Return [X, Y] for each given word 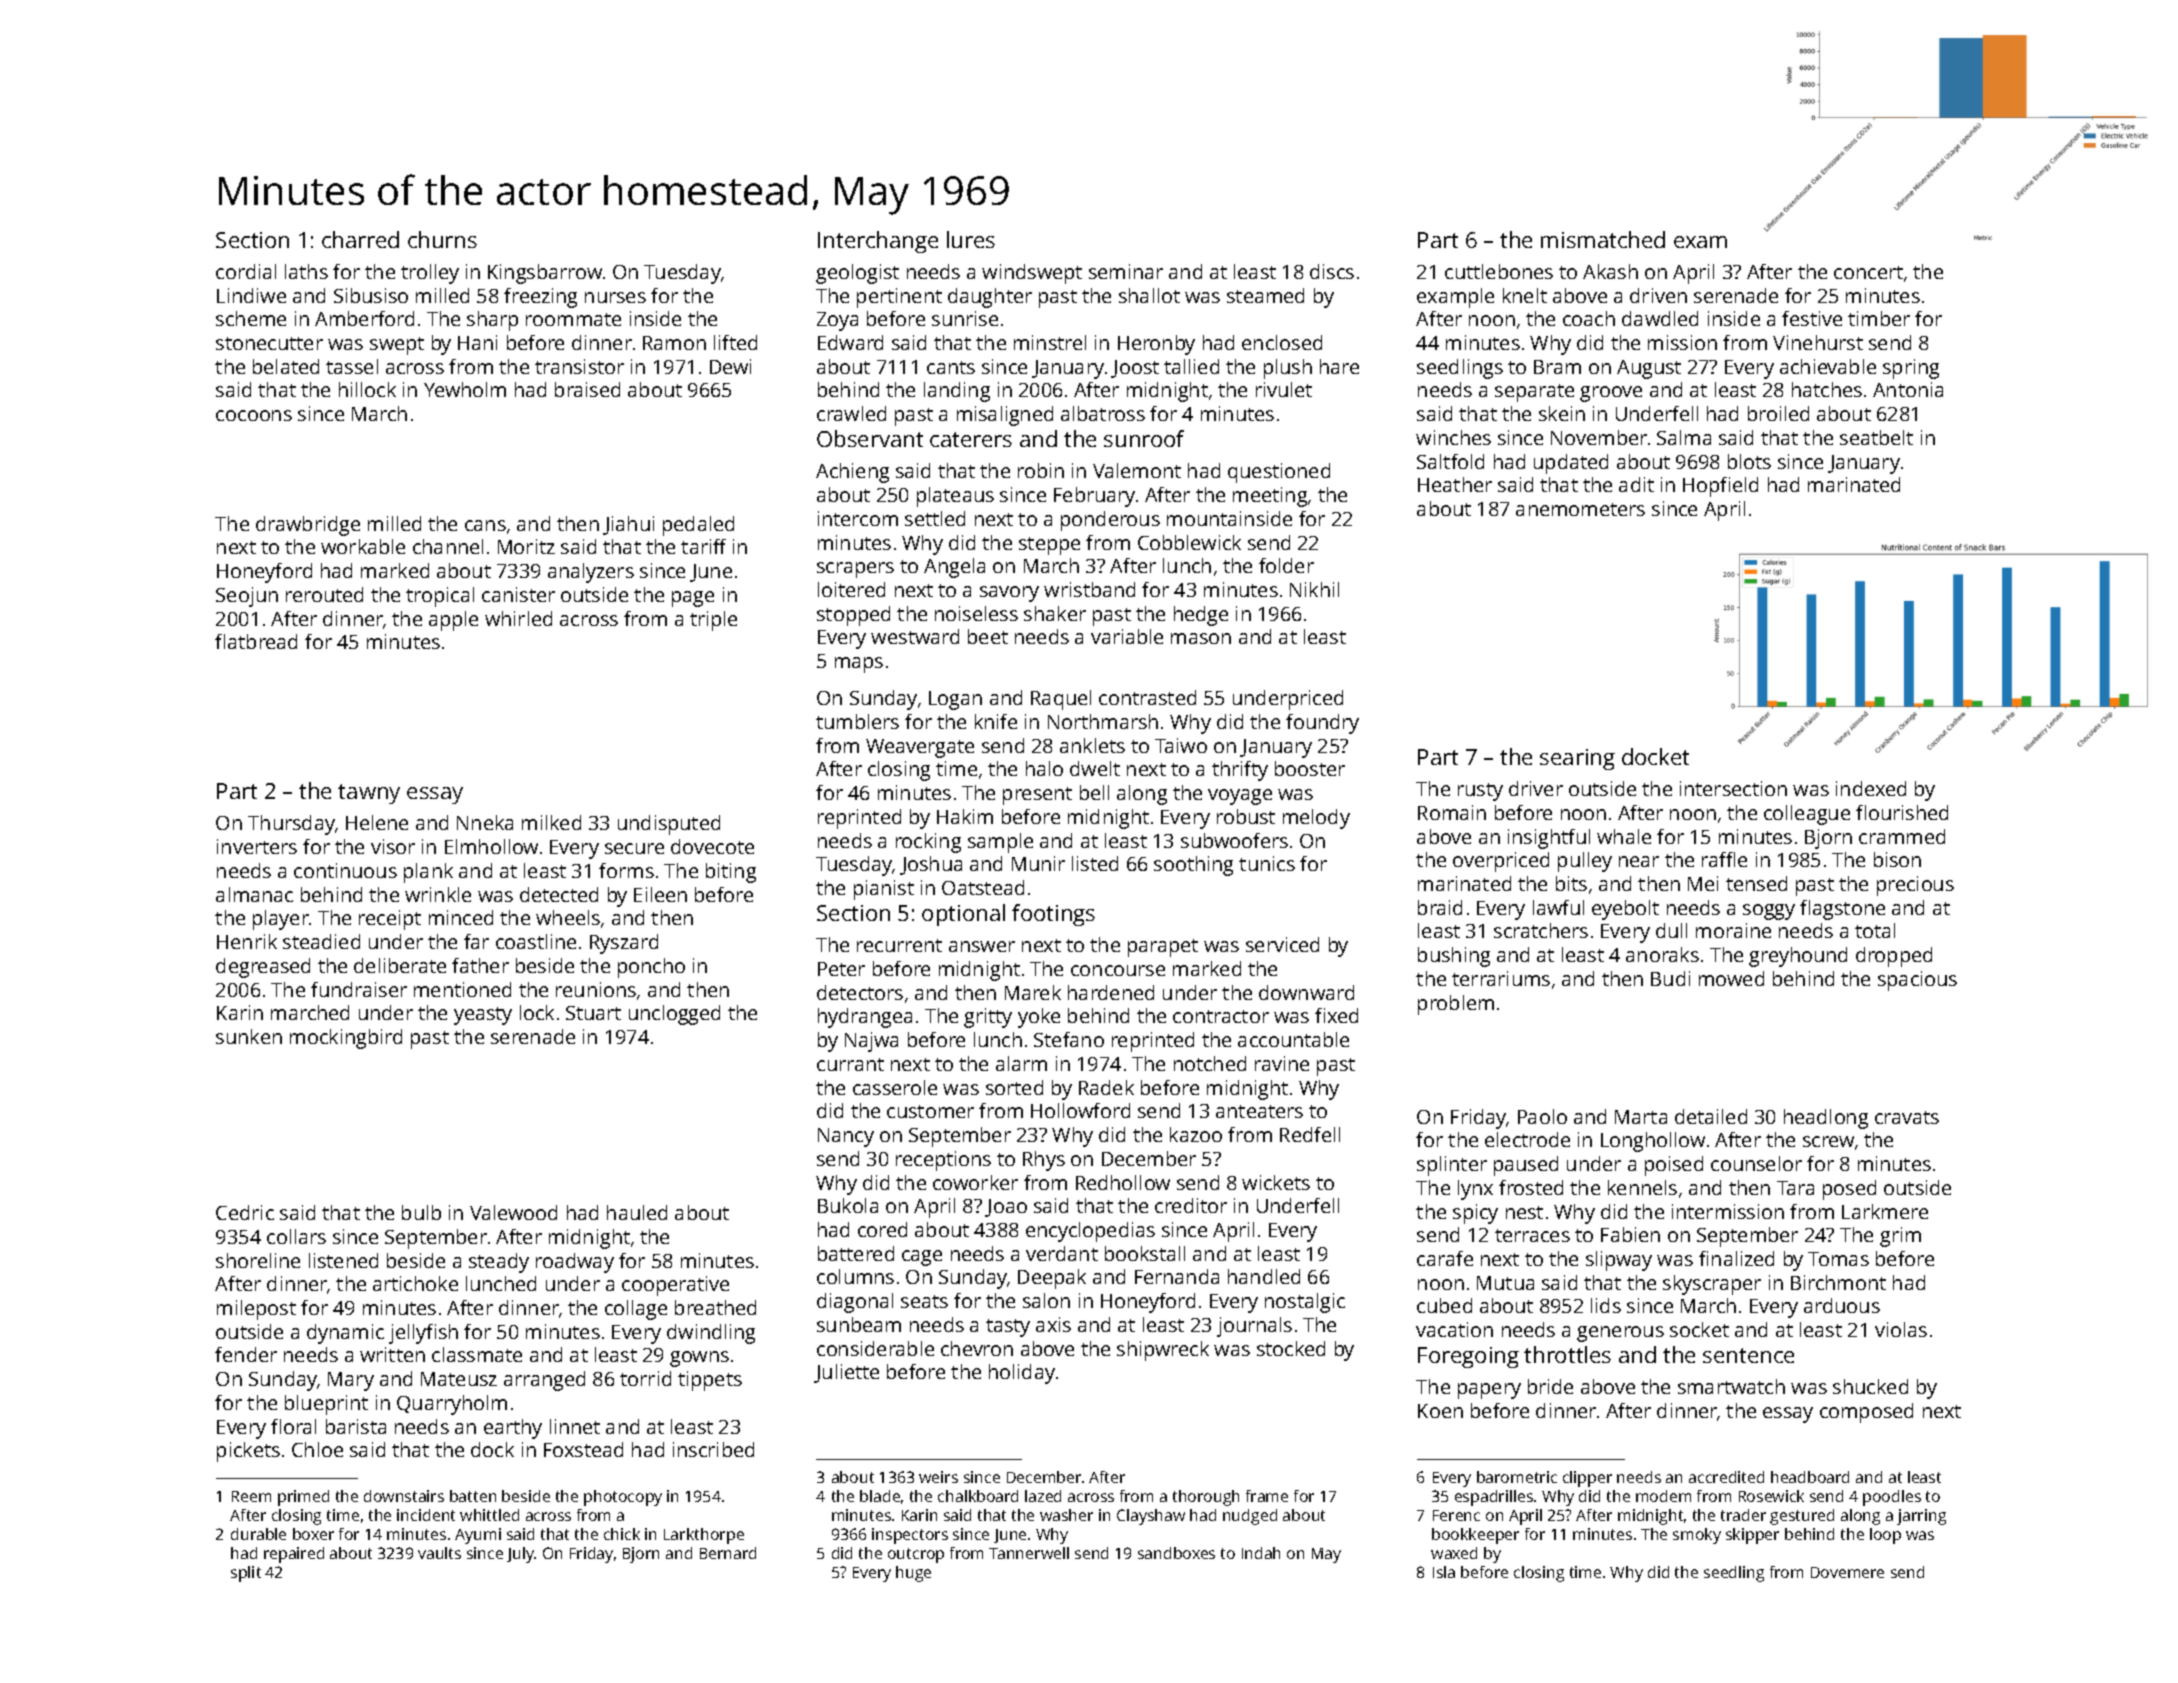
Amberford [364, 318]
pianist [884, 890]
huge [913, 1574]
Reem [251, 1496]
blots [1749, 461]
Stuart [593, 1013]
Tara [1795, 1188]
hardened [1111, 992]
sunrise [965, 318]
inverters [257, 846]
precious [1915, 886]
